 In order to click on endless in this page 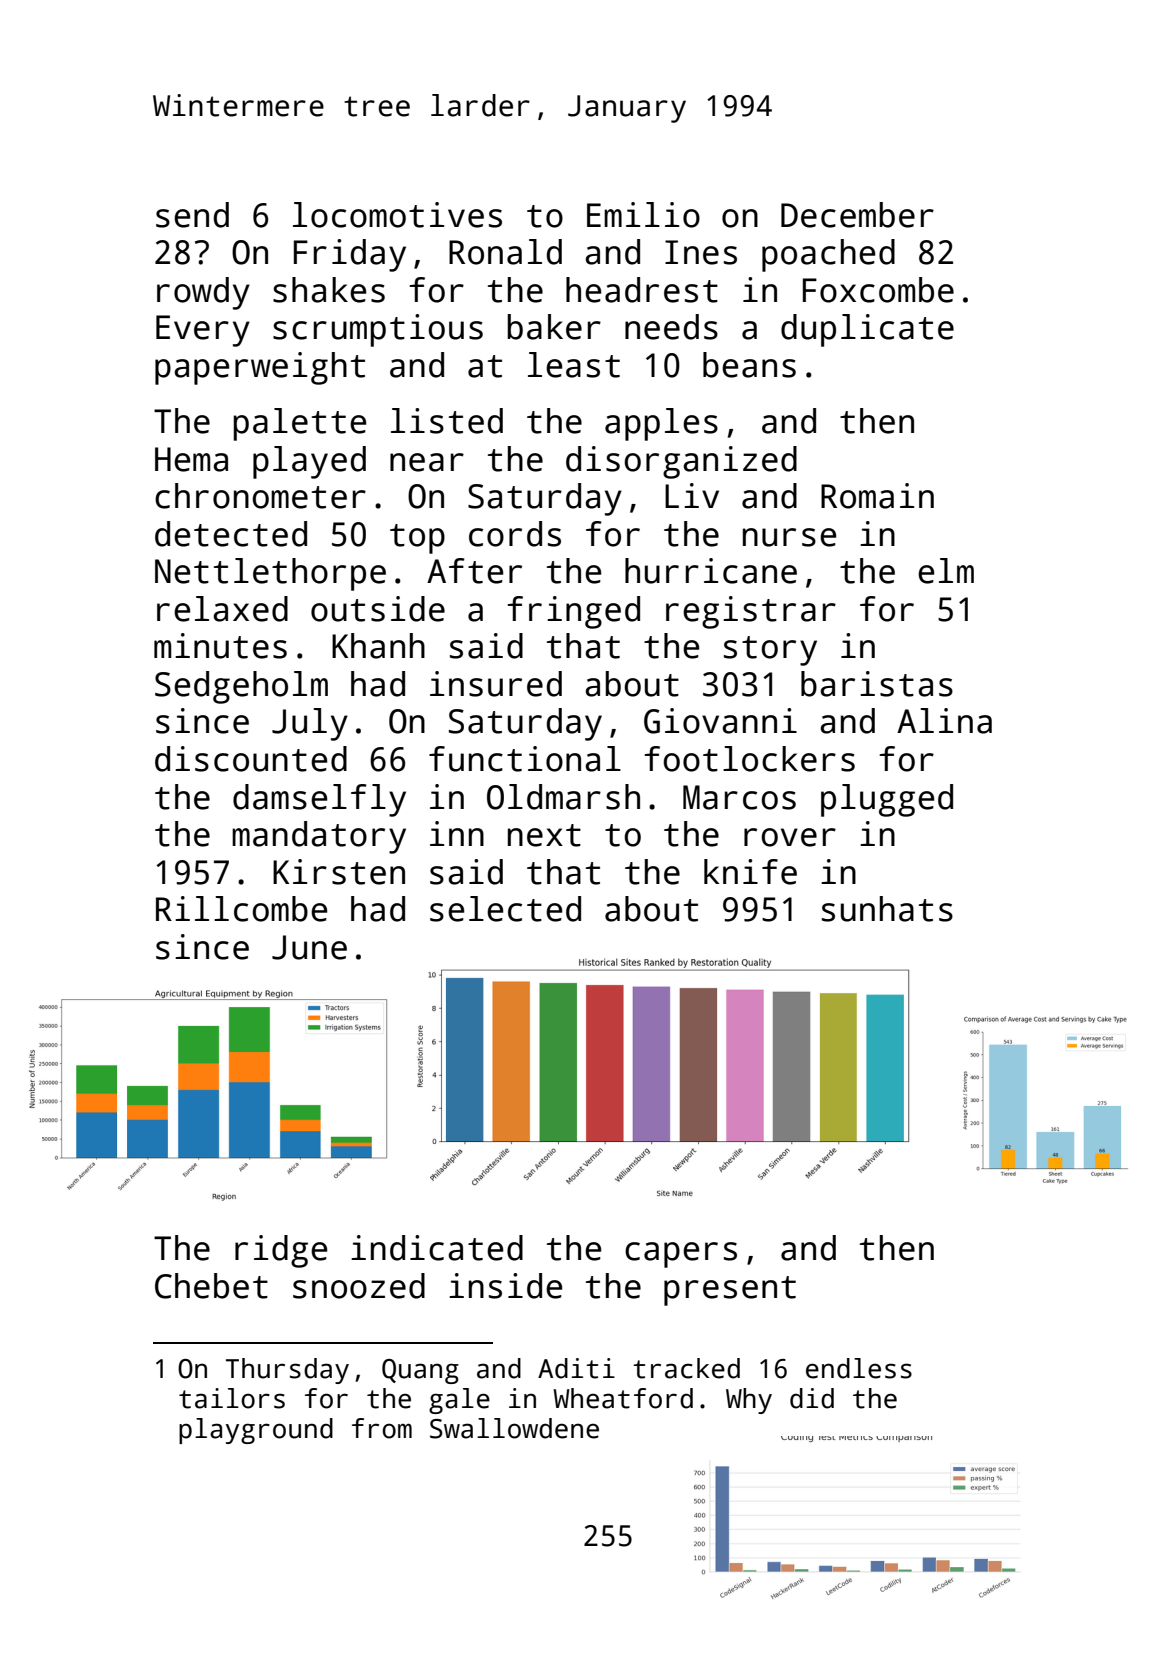, I will do `click(859, 1368)`.
